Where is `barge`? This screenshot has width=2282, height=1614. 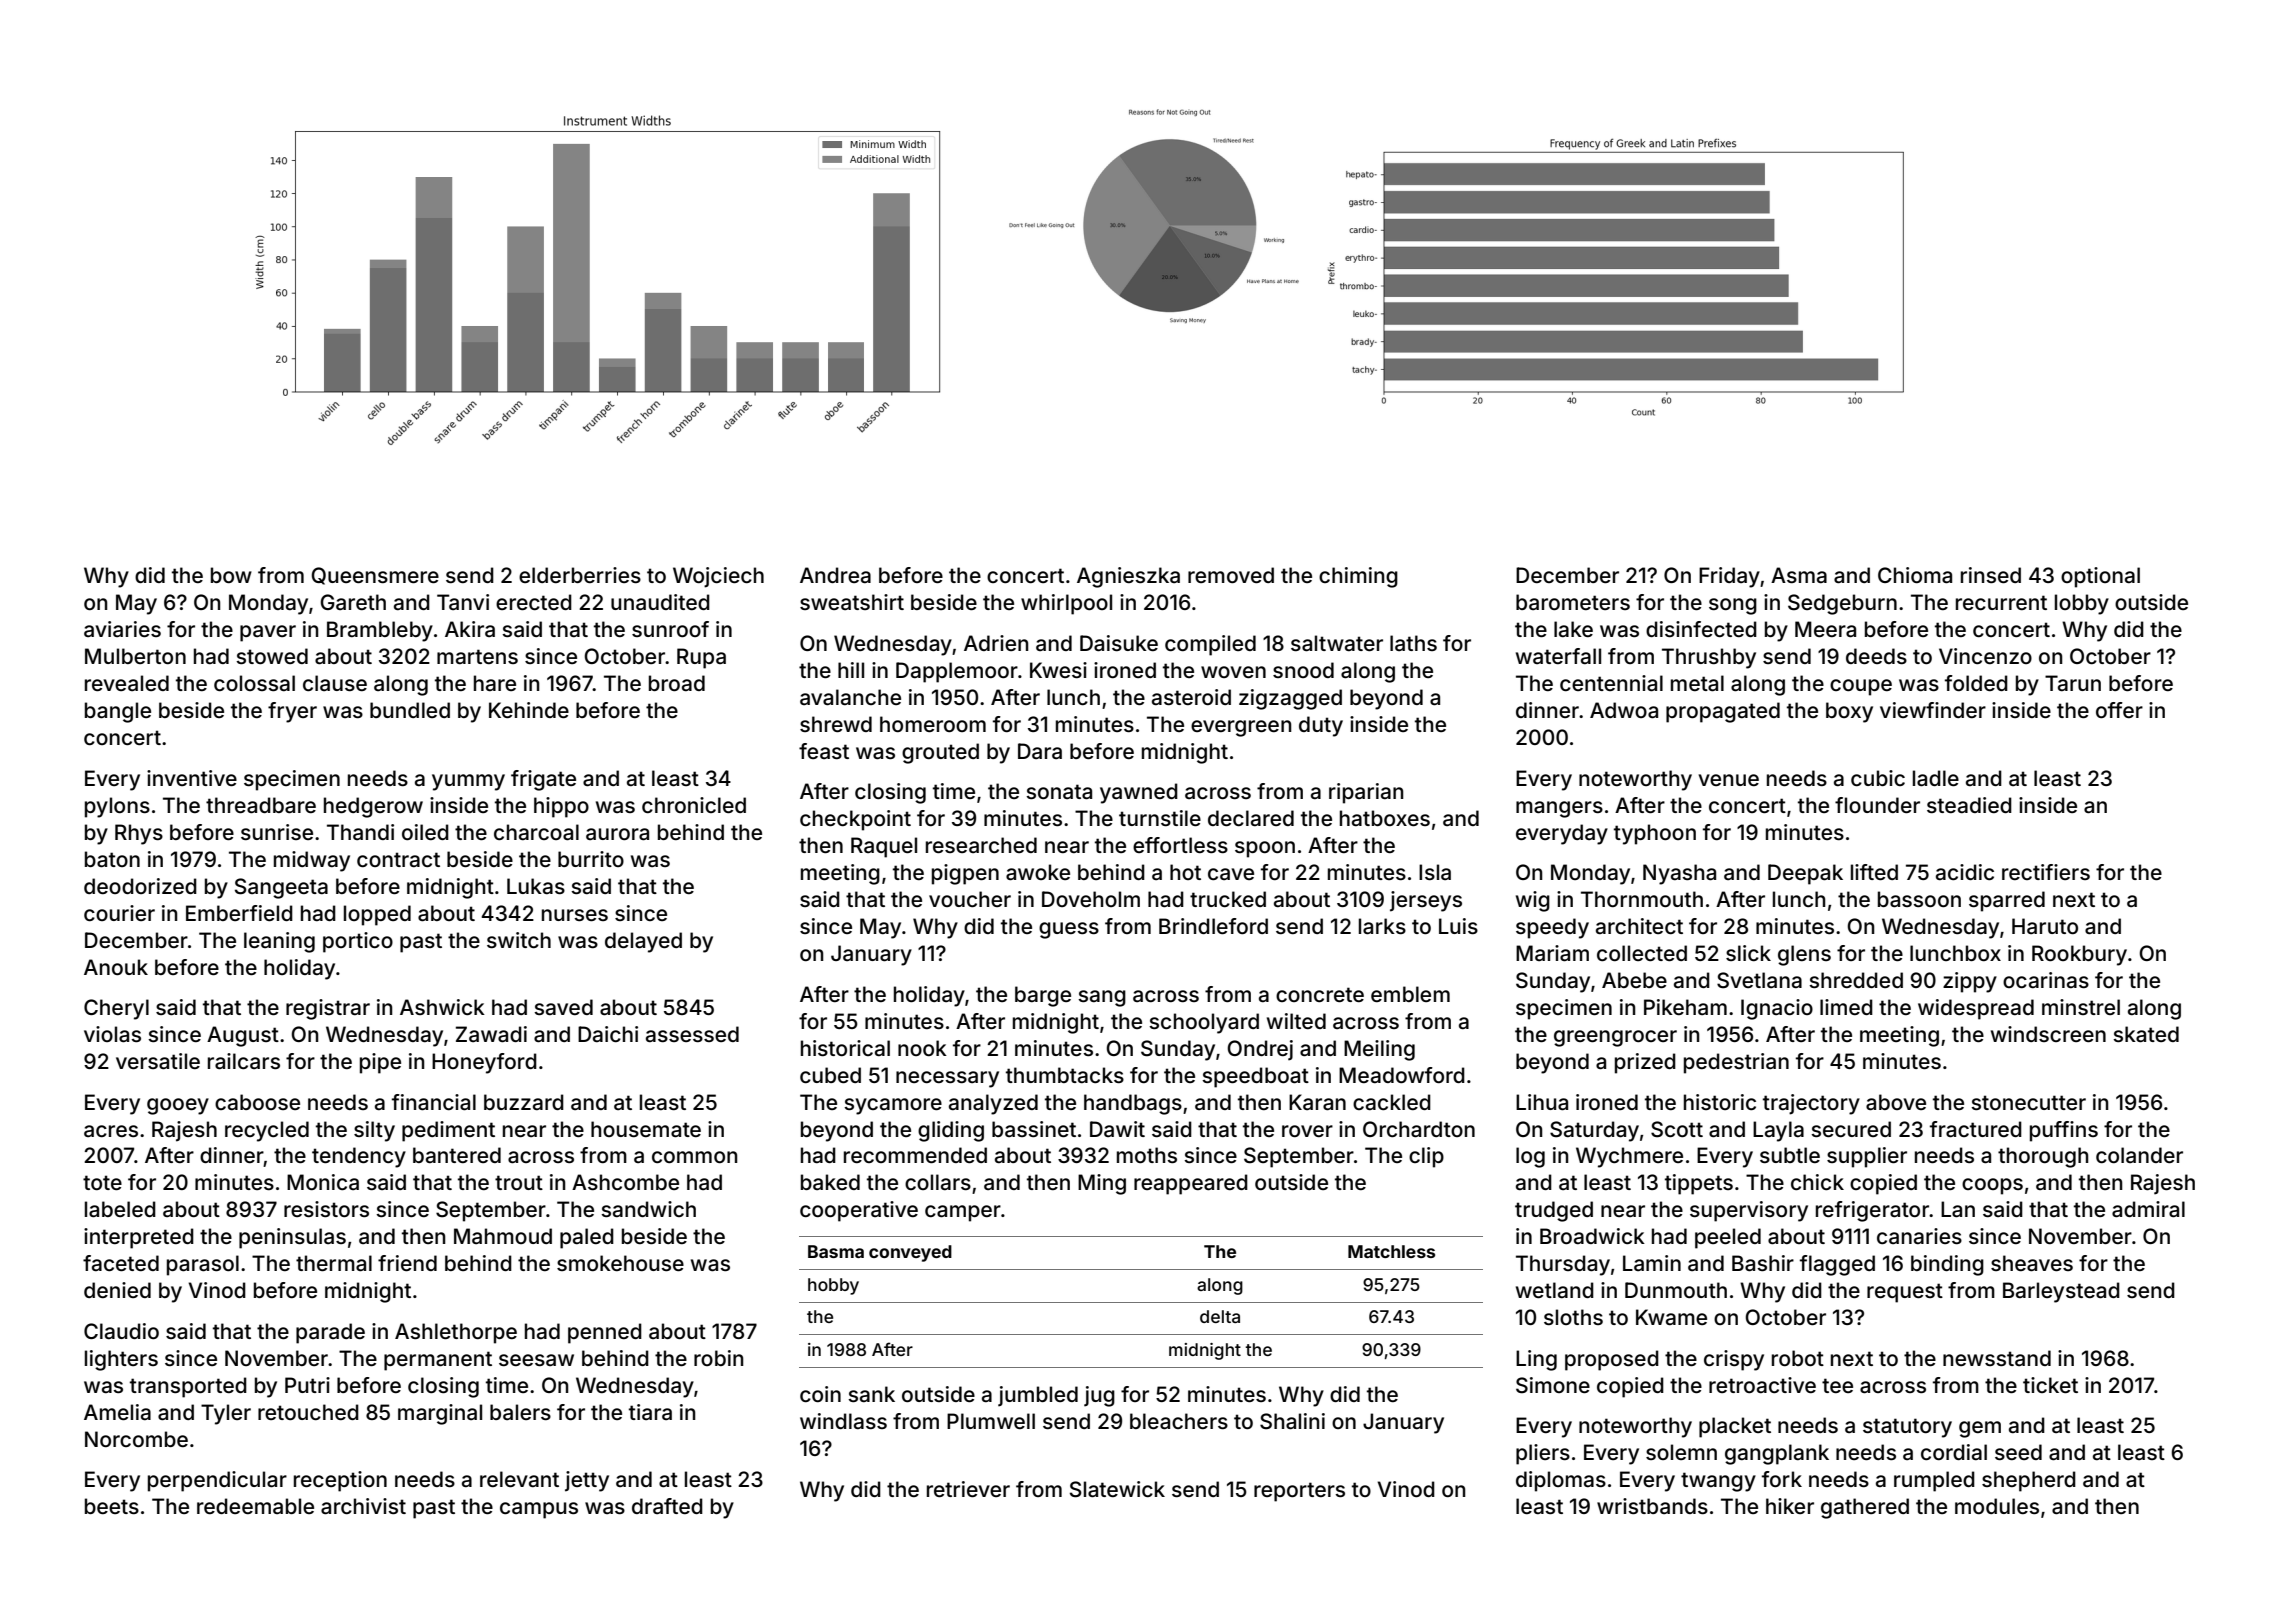 barge is located at coordinates (1043, 996).
